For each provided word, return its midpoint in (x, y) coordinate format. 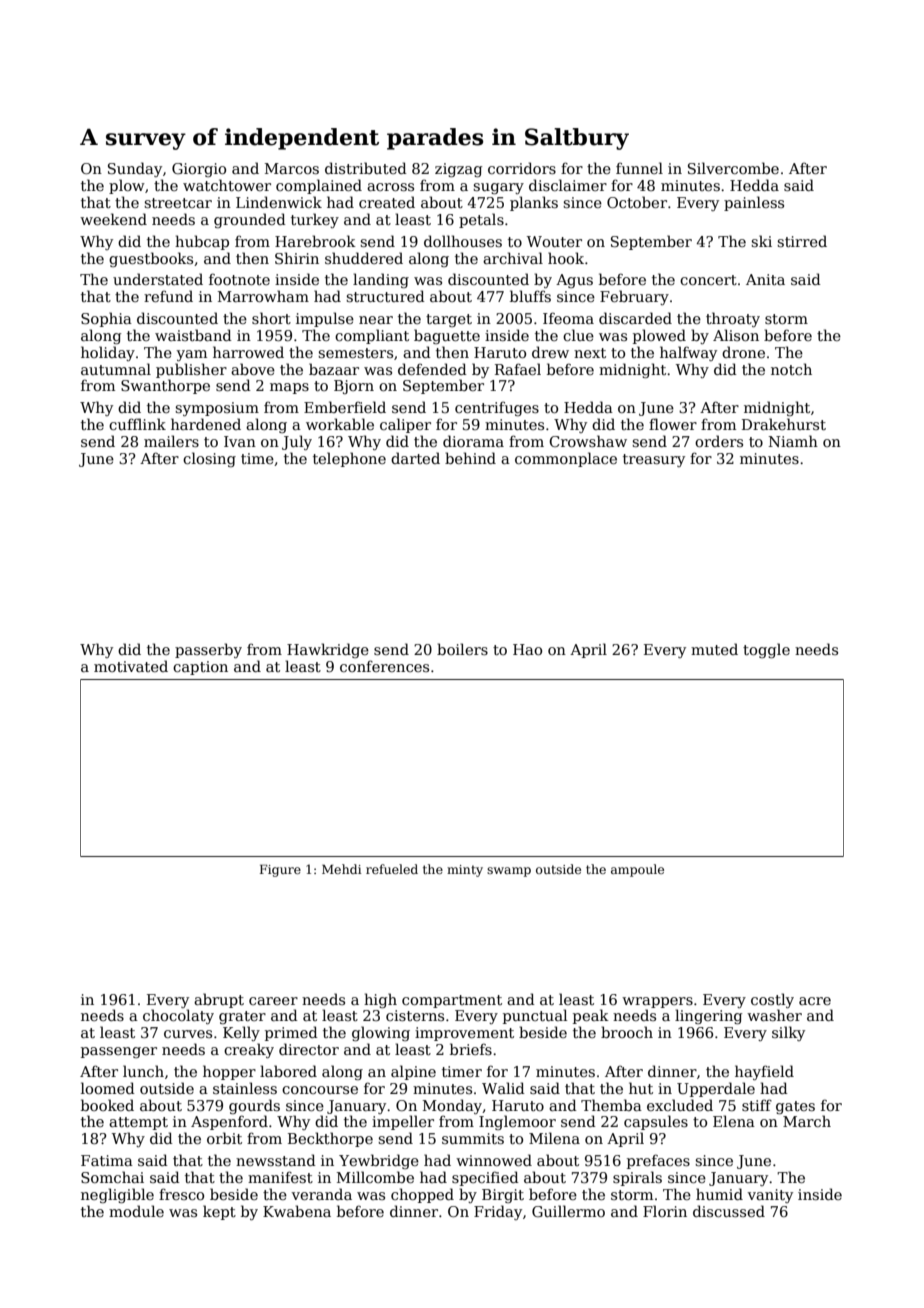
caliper (405, 425)
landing (381, 280)
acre (815, 1001)
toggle (766, 650)
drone (743, 352)
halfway (688, 353)
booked (107, 1105)
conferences (384, 666)
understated (158, 279)
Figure (280, 871)
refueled (392, 869)
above (253, 369)
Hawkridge (328, 650)
